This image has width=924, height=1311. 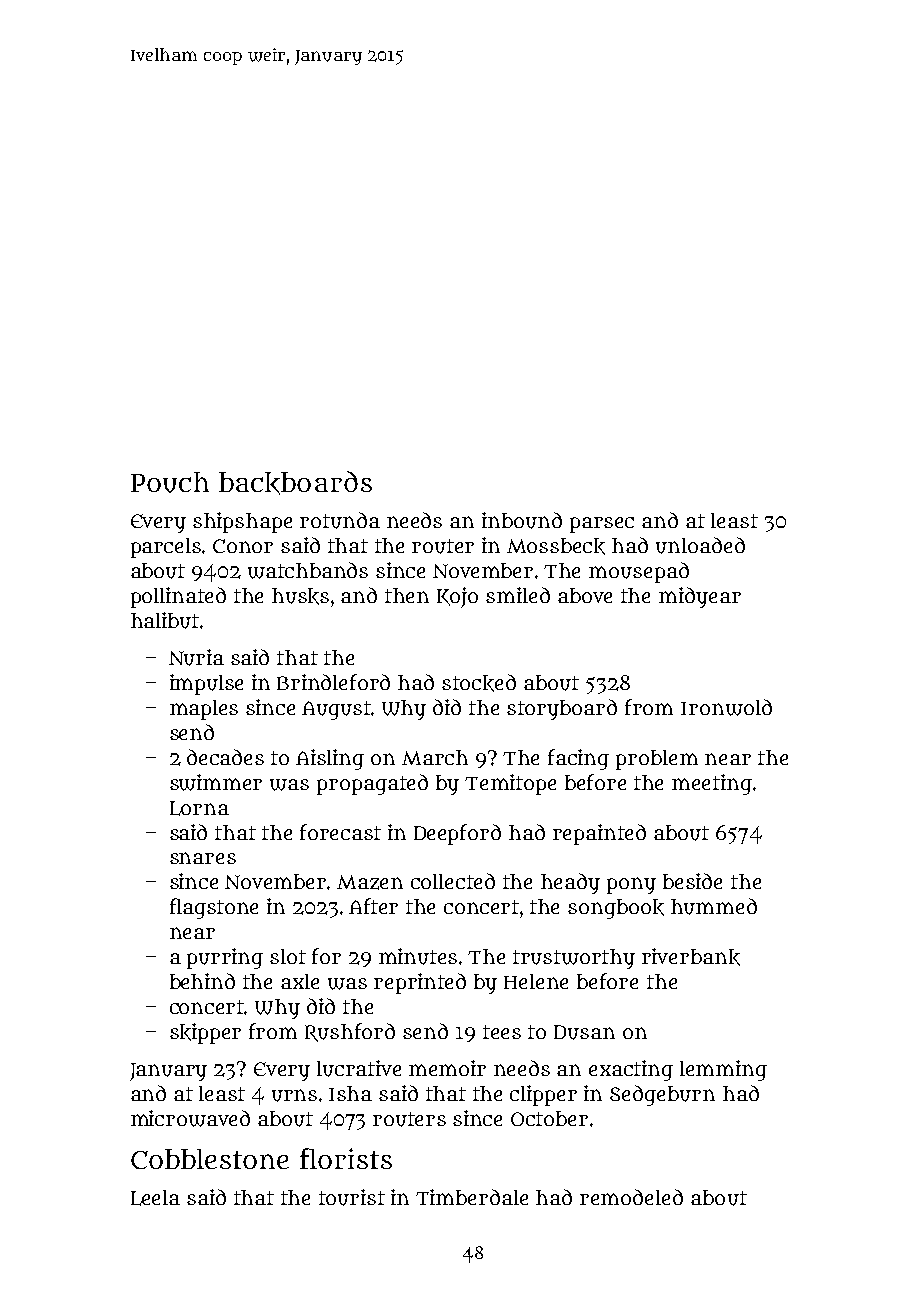 I want to click on trustworthy, so click(x=574, y=959).
